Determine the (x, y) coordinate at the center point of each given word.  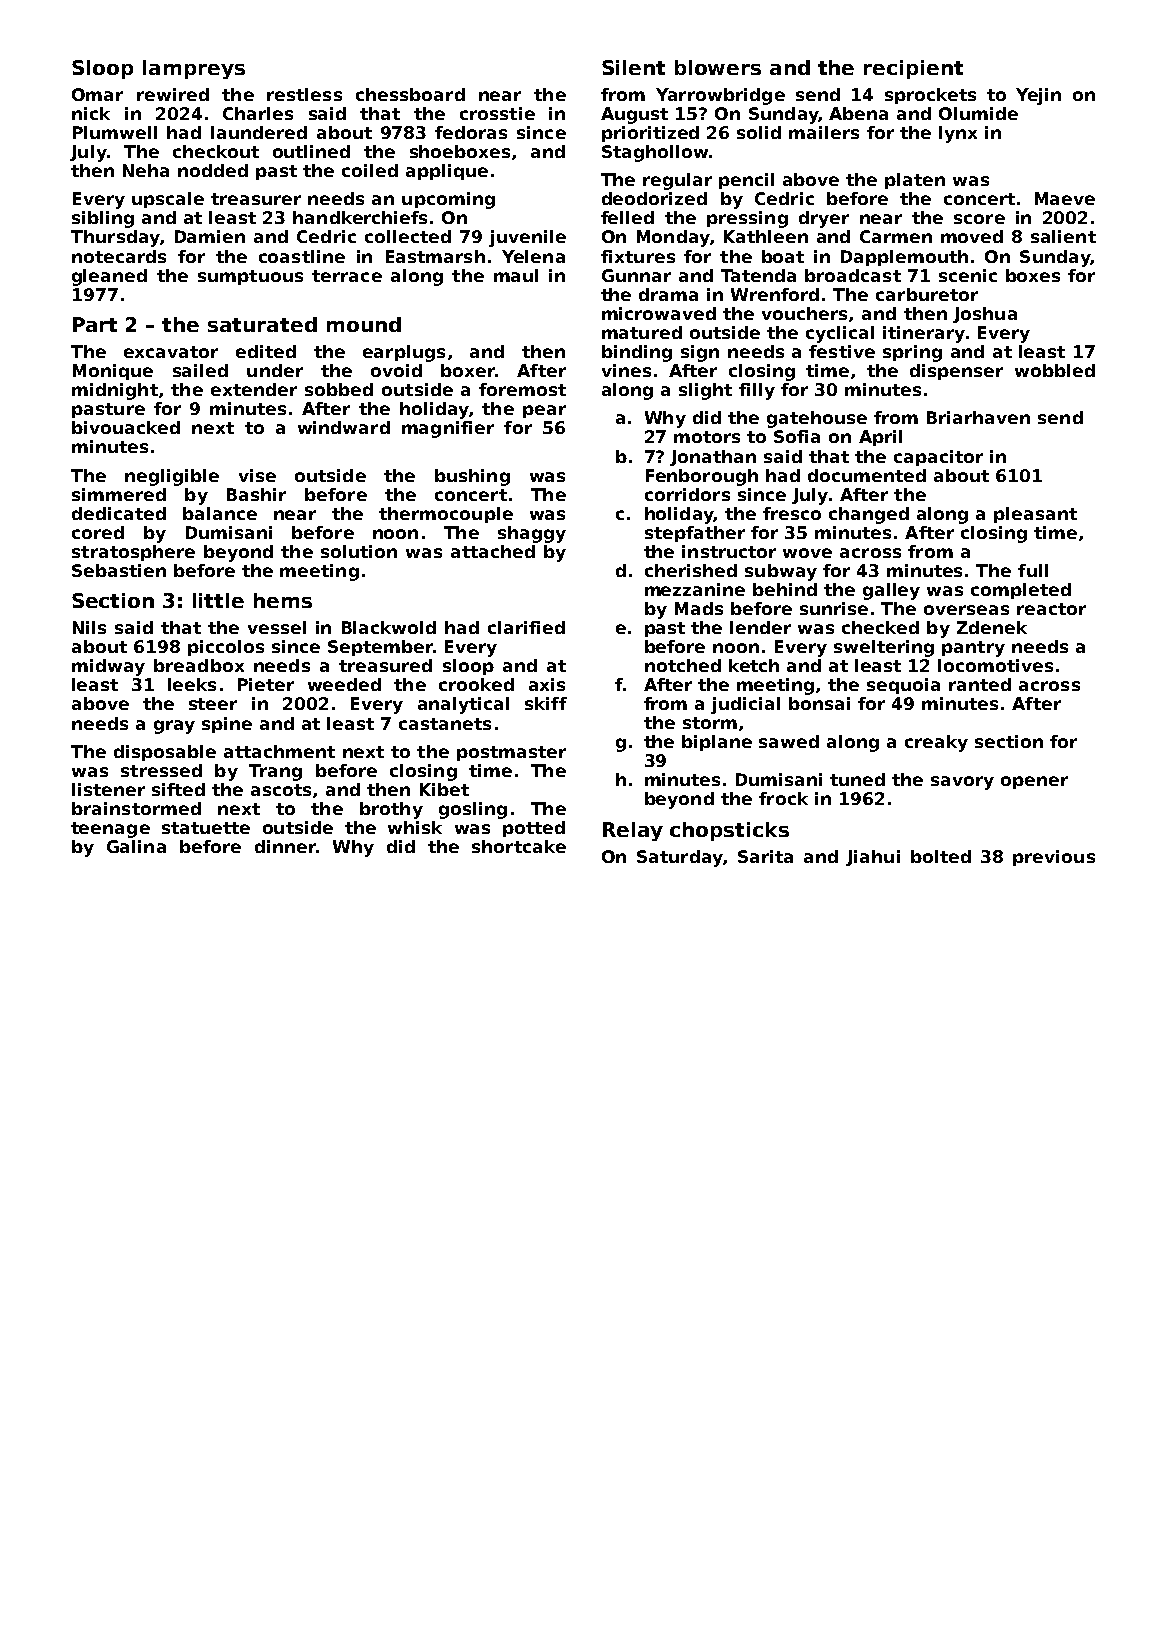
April (880, 438)
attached (493, 551)
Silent (633, 67)
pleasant (1035, 515)
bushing (472, 477)
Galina (136, 846)
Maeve (1065, 198)
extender (254, 389)
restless (304, 94)
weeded (344, 684)
